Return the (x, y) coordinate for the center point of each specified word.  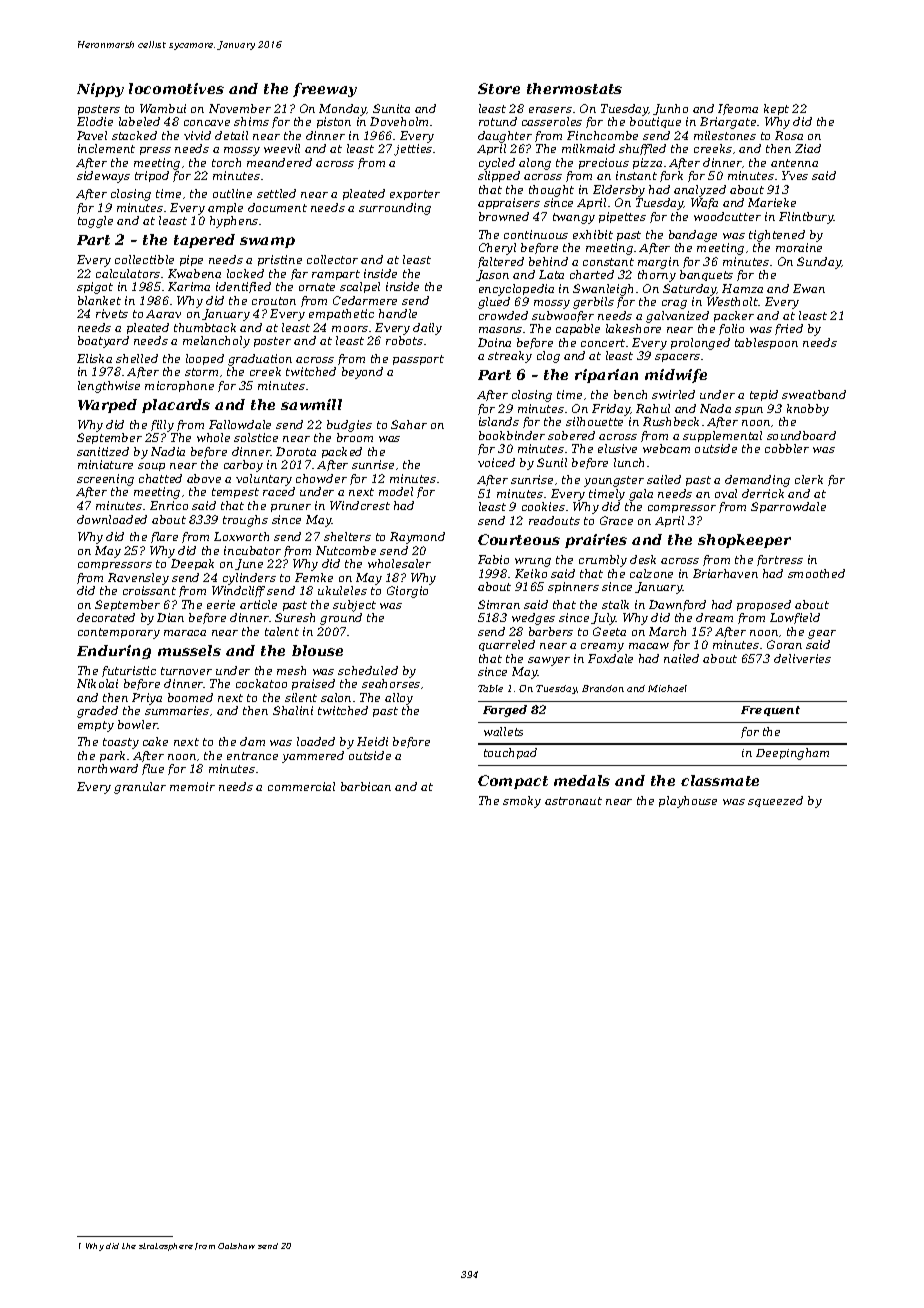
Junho (670, 109)
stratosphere (166, 1247)
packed (342, 452)
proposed (764, 605)
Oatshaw (236, 1246)
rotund (498, 121)
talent (282, 631)
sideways (103, 177)
